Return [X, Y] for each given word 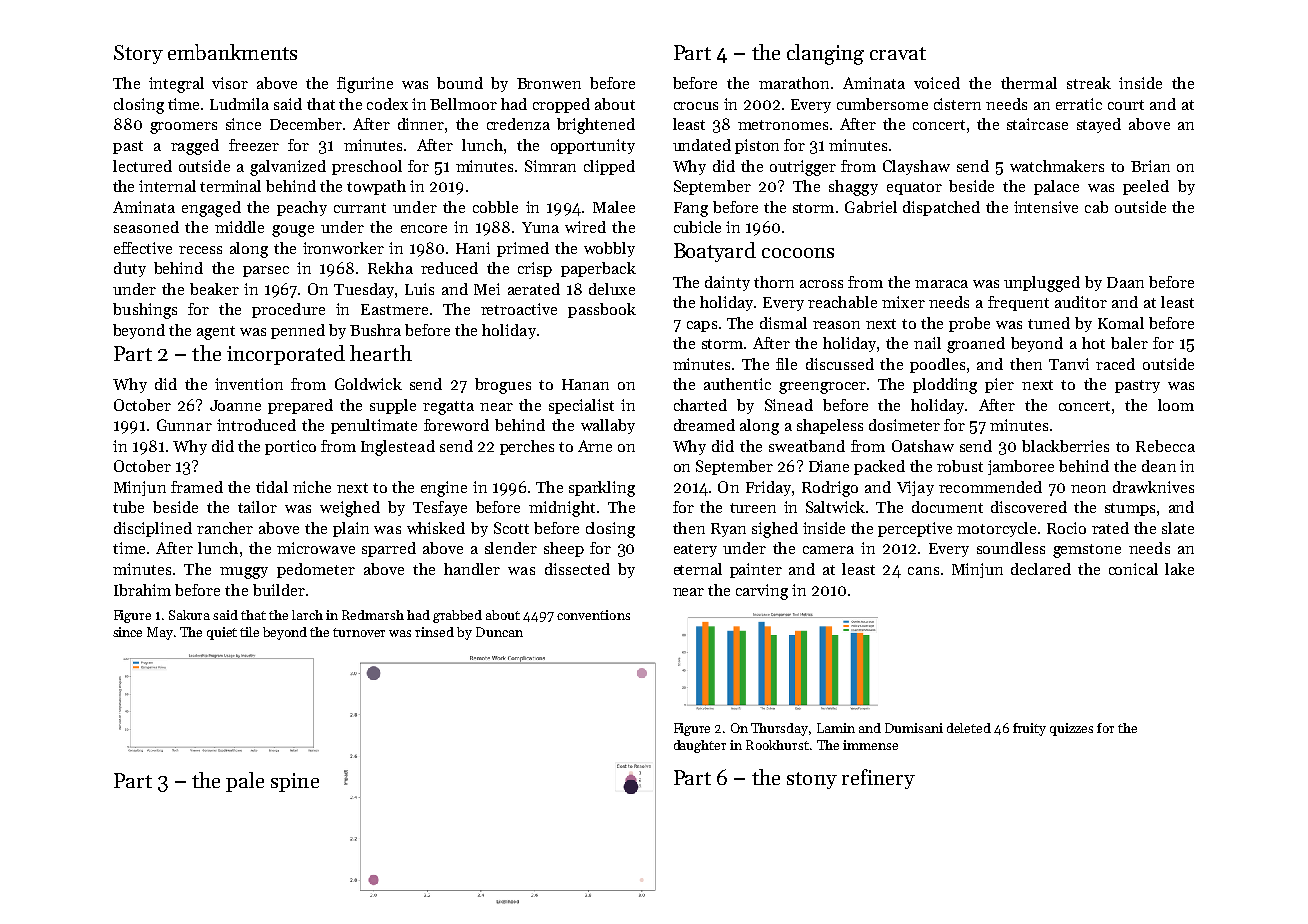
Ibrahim [142, 590]
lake [1179, 569]
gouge [293, 231]
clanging [825, 54]
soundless [1011, 548]
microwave [316, 548]
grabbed [457, 616]
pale [245, 782]
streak [1089, 83]
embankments [232, 52]
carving [762, 592]
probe [969, 324]
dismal [783, 323]
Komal [1121, 323]
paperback [598, 269]
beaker [214, 289]
